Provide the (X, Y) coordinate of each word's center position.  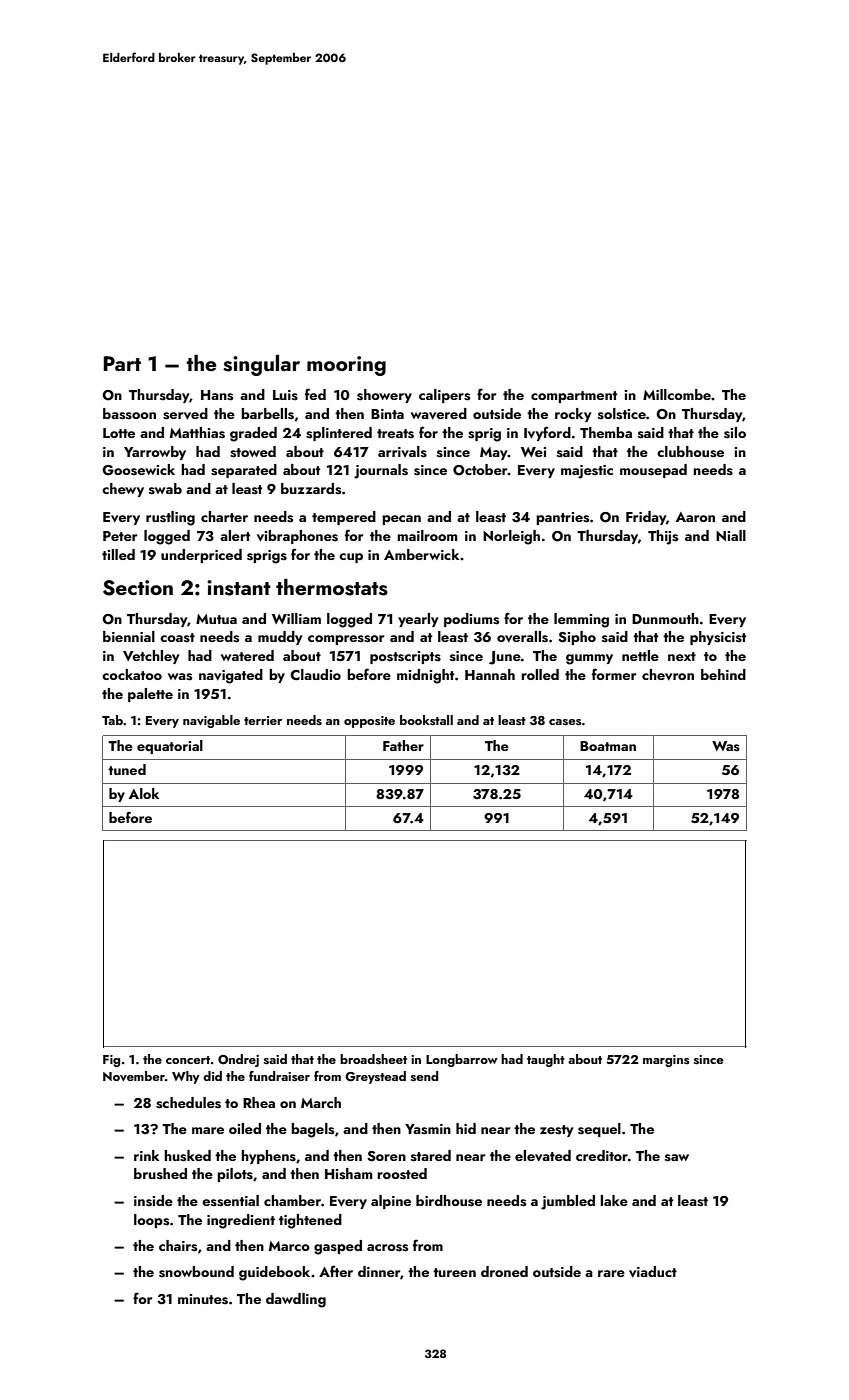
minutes (203, 1299)
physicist (718, 638)
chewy (123, 490)
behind (723, 674)
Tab (112, 720)
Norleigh (511, 537)
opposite (369, 722)
